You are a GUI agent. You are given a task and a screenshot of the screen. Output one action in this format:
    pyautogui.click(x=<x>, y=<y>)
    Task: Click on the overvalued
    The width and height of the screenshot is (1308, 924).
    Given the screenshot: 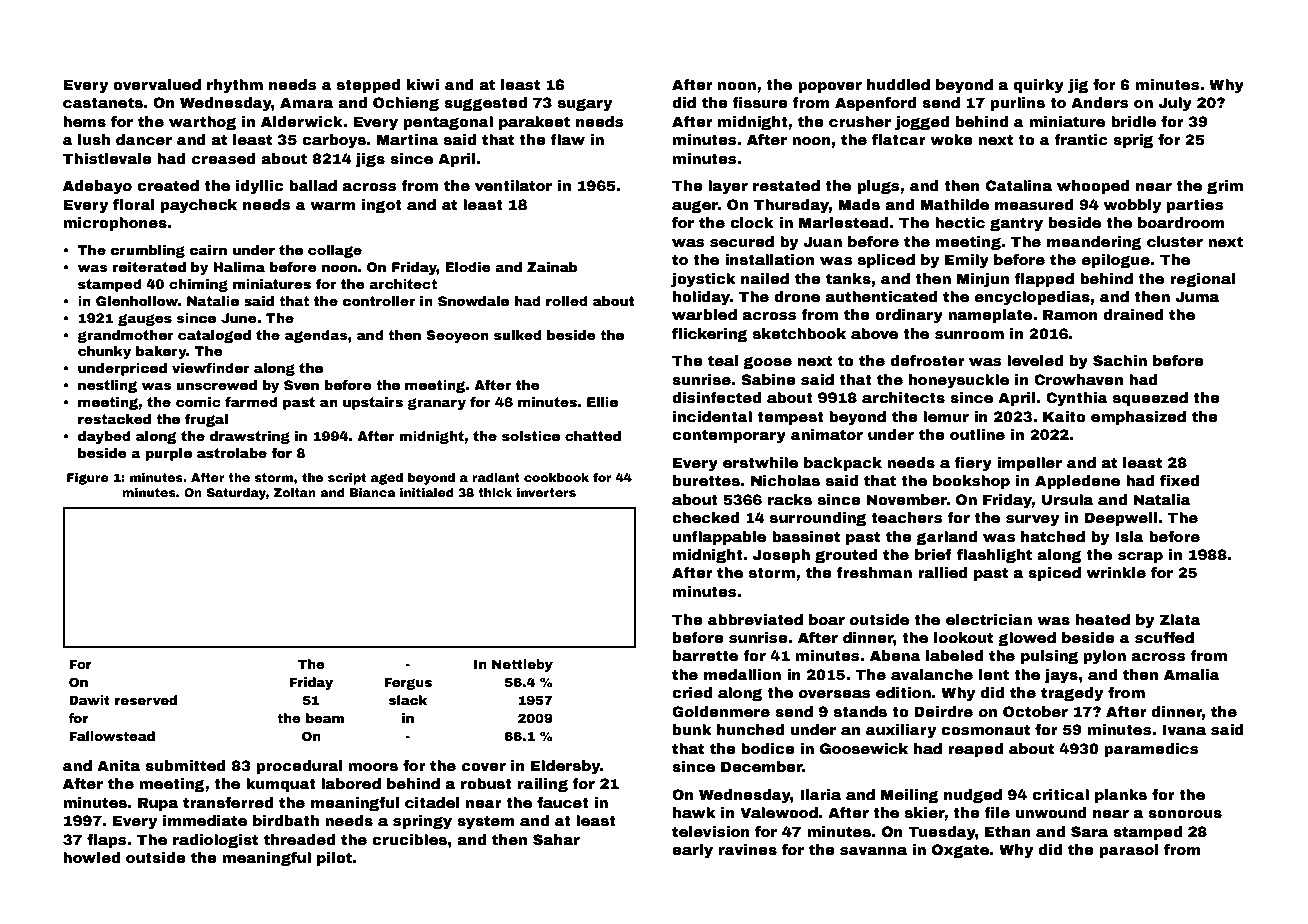 What is the action you would take?
    pyautogui.click(x=157, y=84)
